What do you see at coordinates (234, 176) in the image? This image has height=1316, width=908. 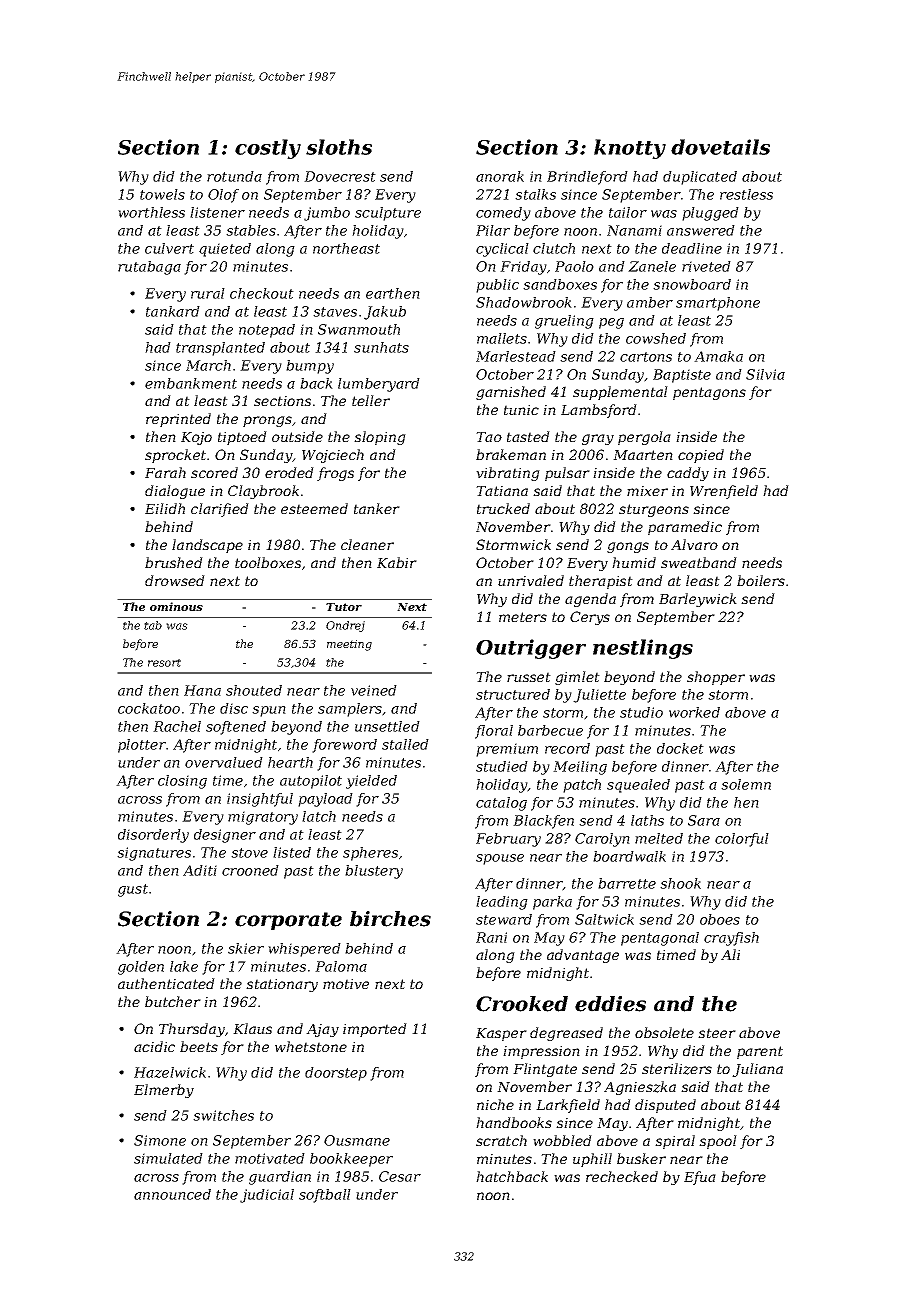 I see `rotunda` at bounding box center [234, 176].
